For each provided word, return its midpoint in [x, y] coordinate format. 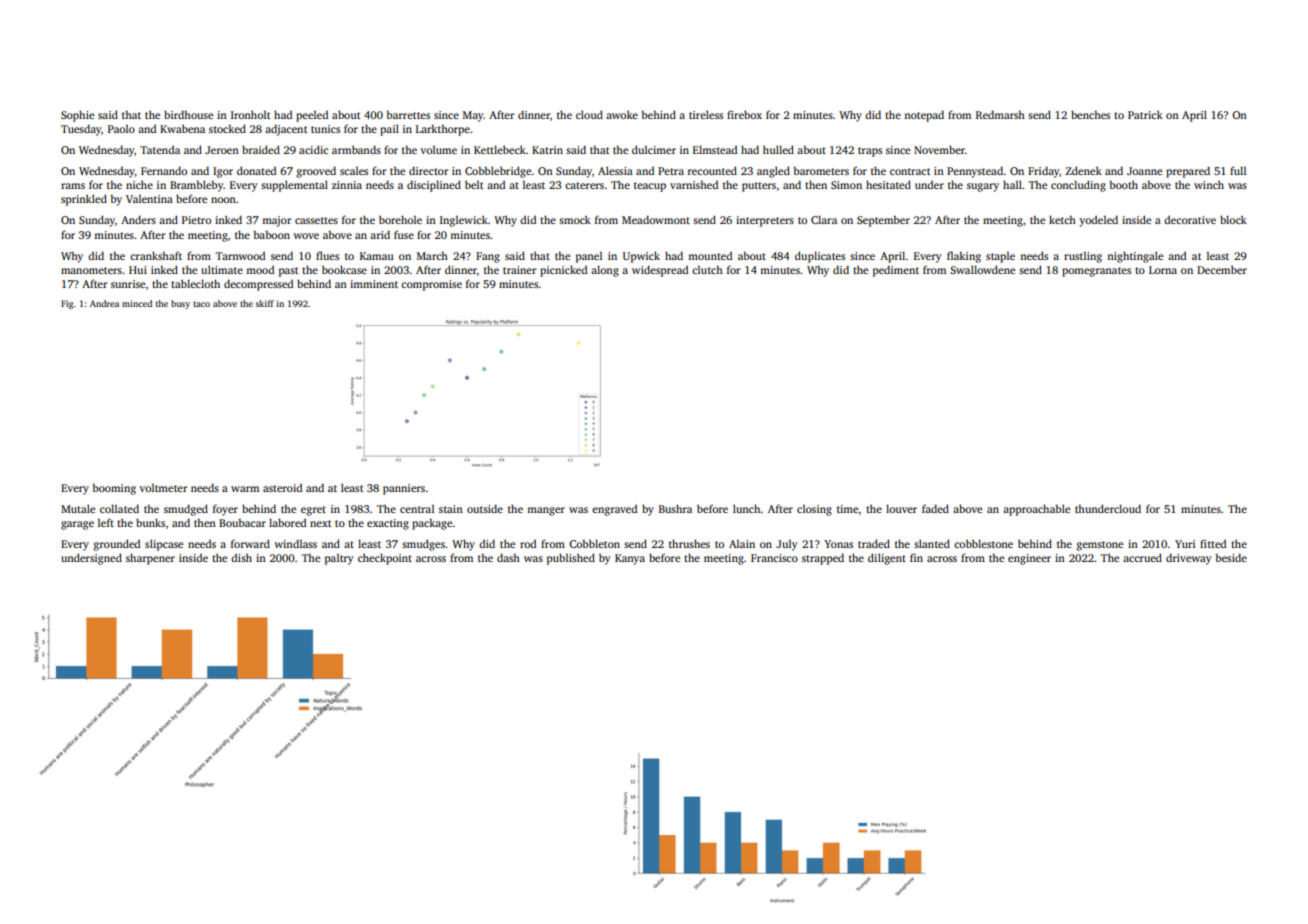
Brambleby [197, 186]
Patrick [1145, 114]
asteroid [282, 488]
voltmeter [163, 488]
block [1233, 219]
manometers [91, 270]
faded [935, 508]
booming [114, 489]
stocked [227, 128]
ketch [1062, 219]
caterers [584, 185]
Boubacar [242, 523]
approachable [1036, 510]
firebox [744, 114]
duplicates [820, 257]
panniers [404, 489]
